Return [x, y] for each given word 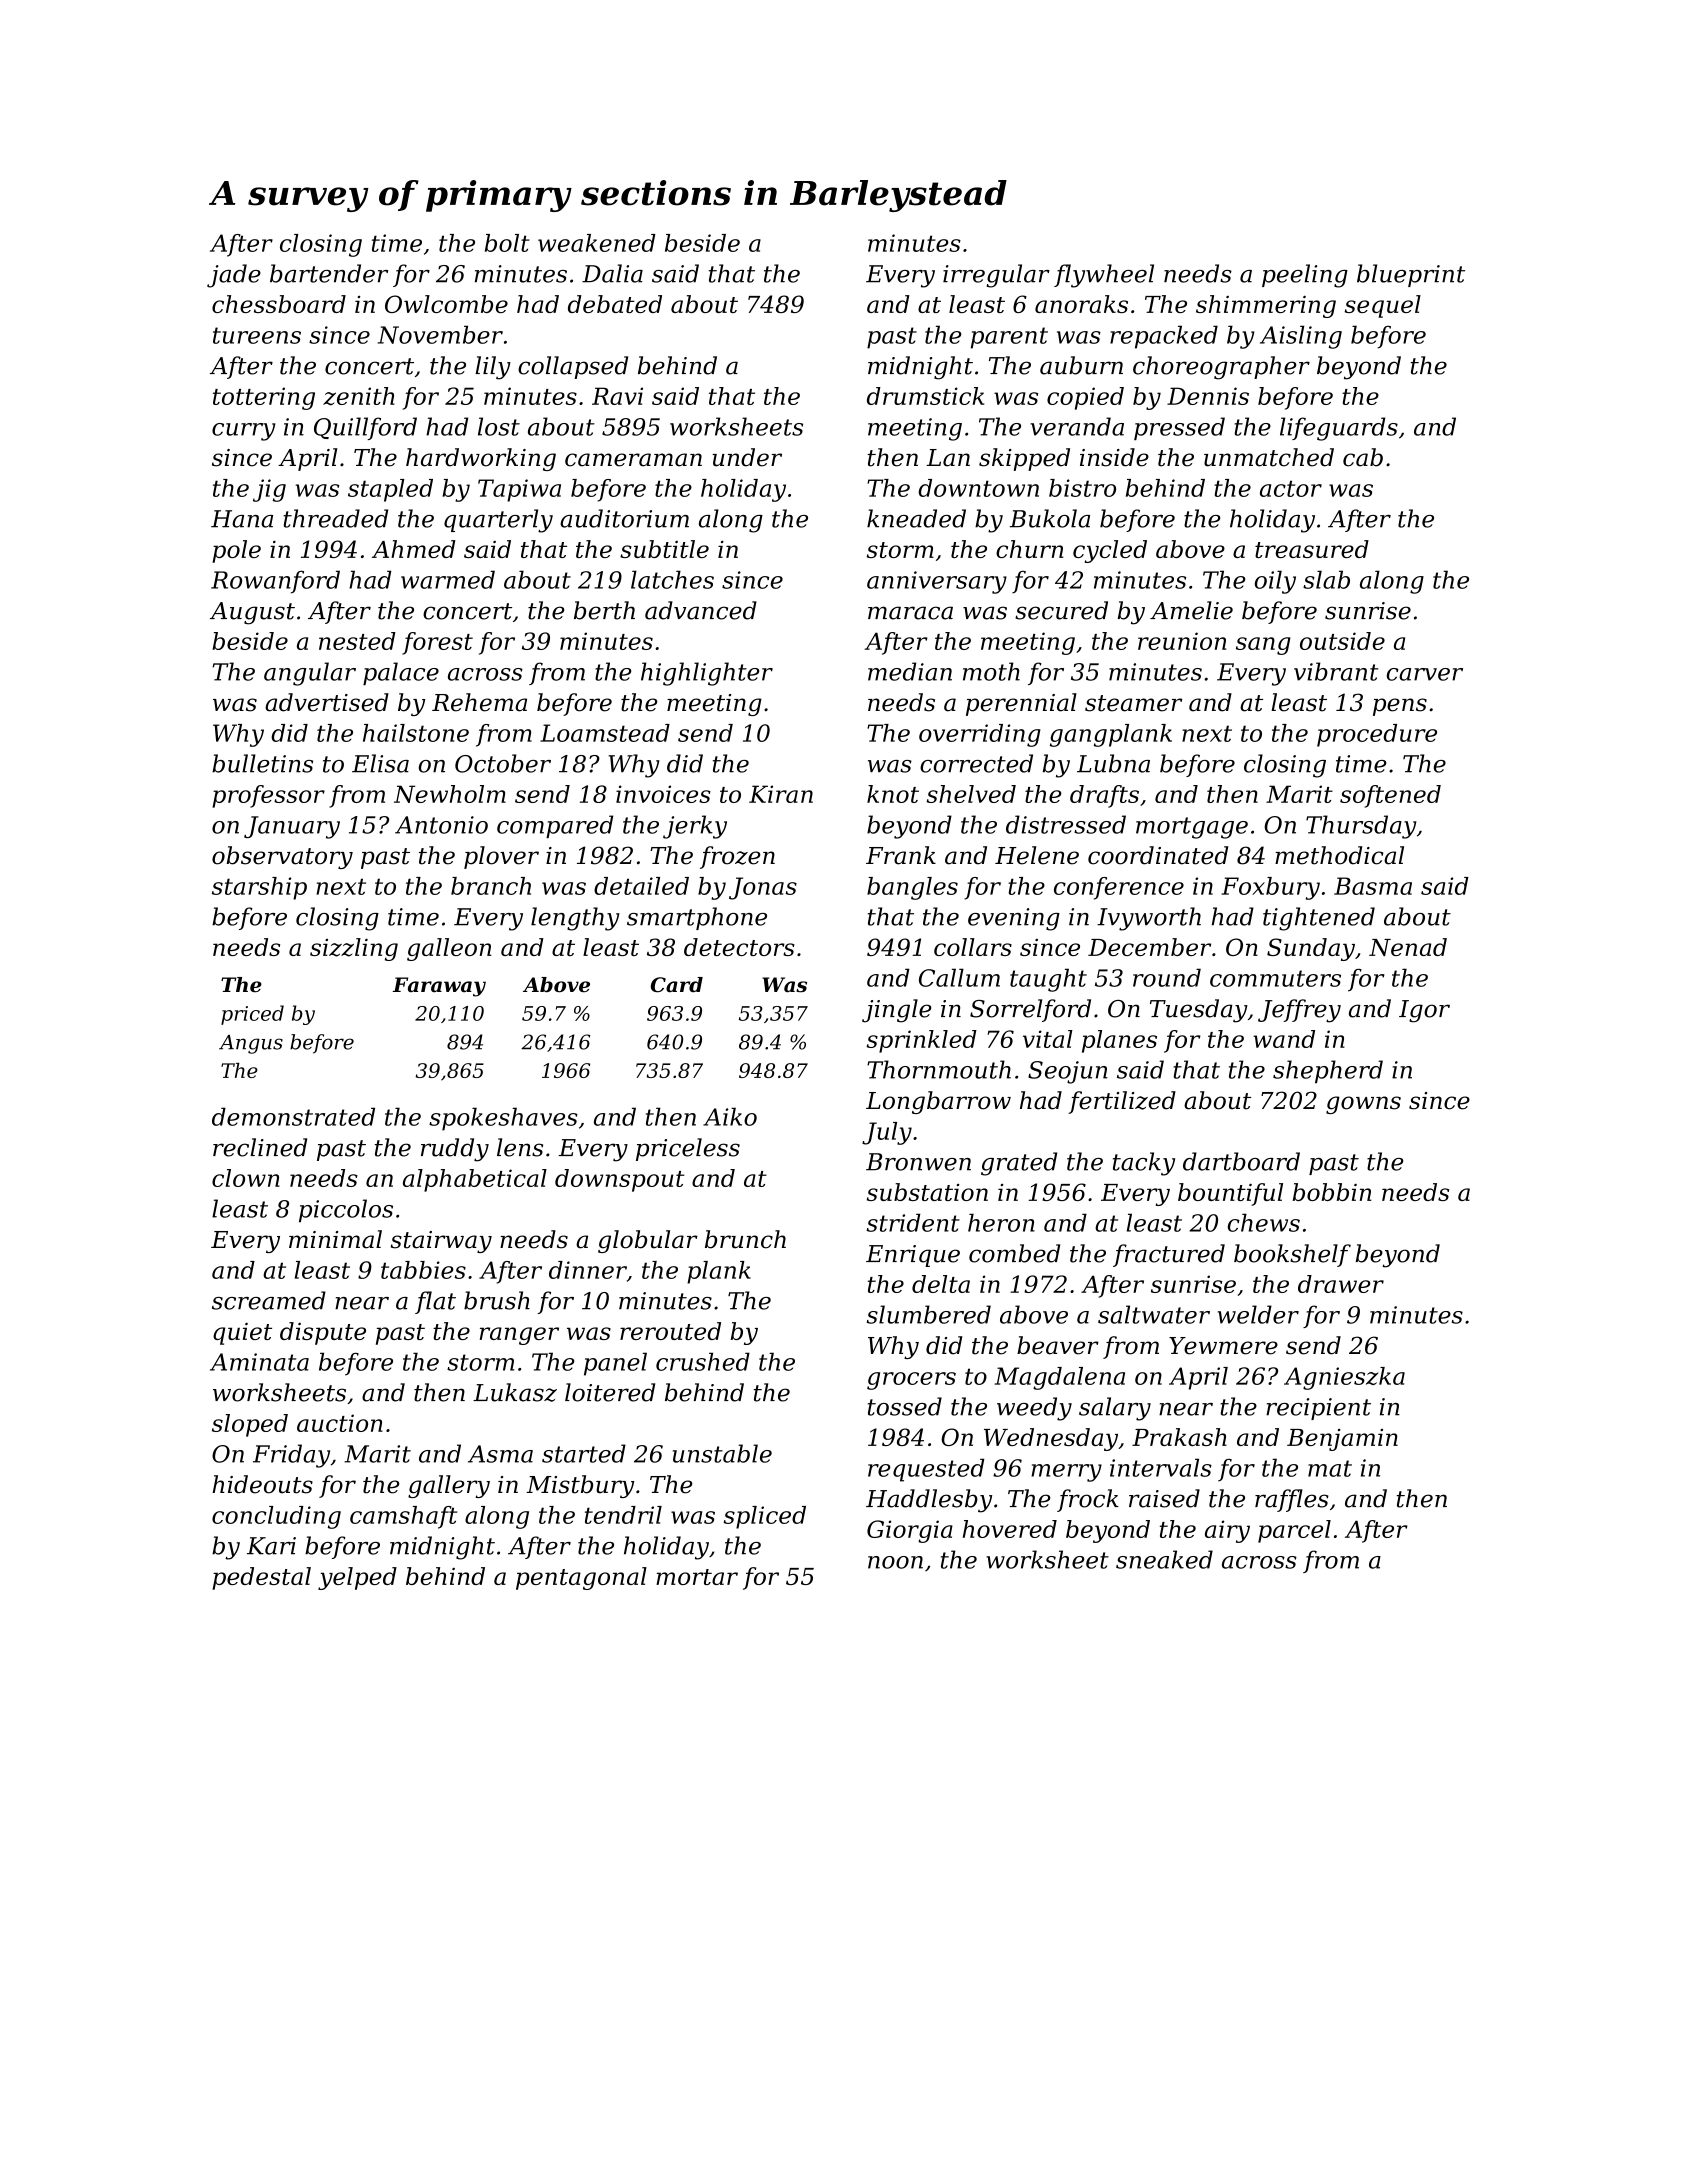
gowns [1363, 1105]
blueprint [1411, 275]
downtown [978, 488]
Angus [251, 1044]
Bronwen [918, 1162]
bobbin [1332, 1192]
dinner [588, 1270]
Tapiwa [519, 490]
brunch [745, 1239]
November [440, 334]
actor [1291, 488]
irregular [996, 276]
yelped [357, 1578]
